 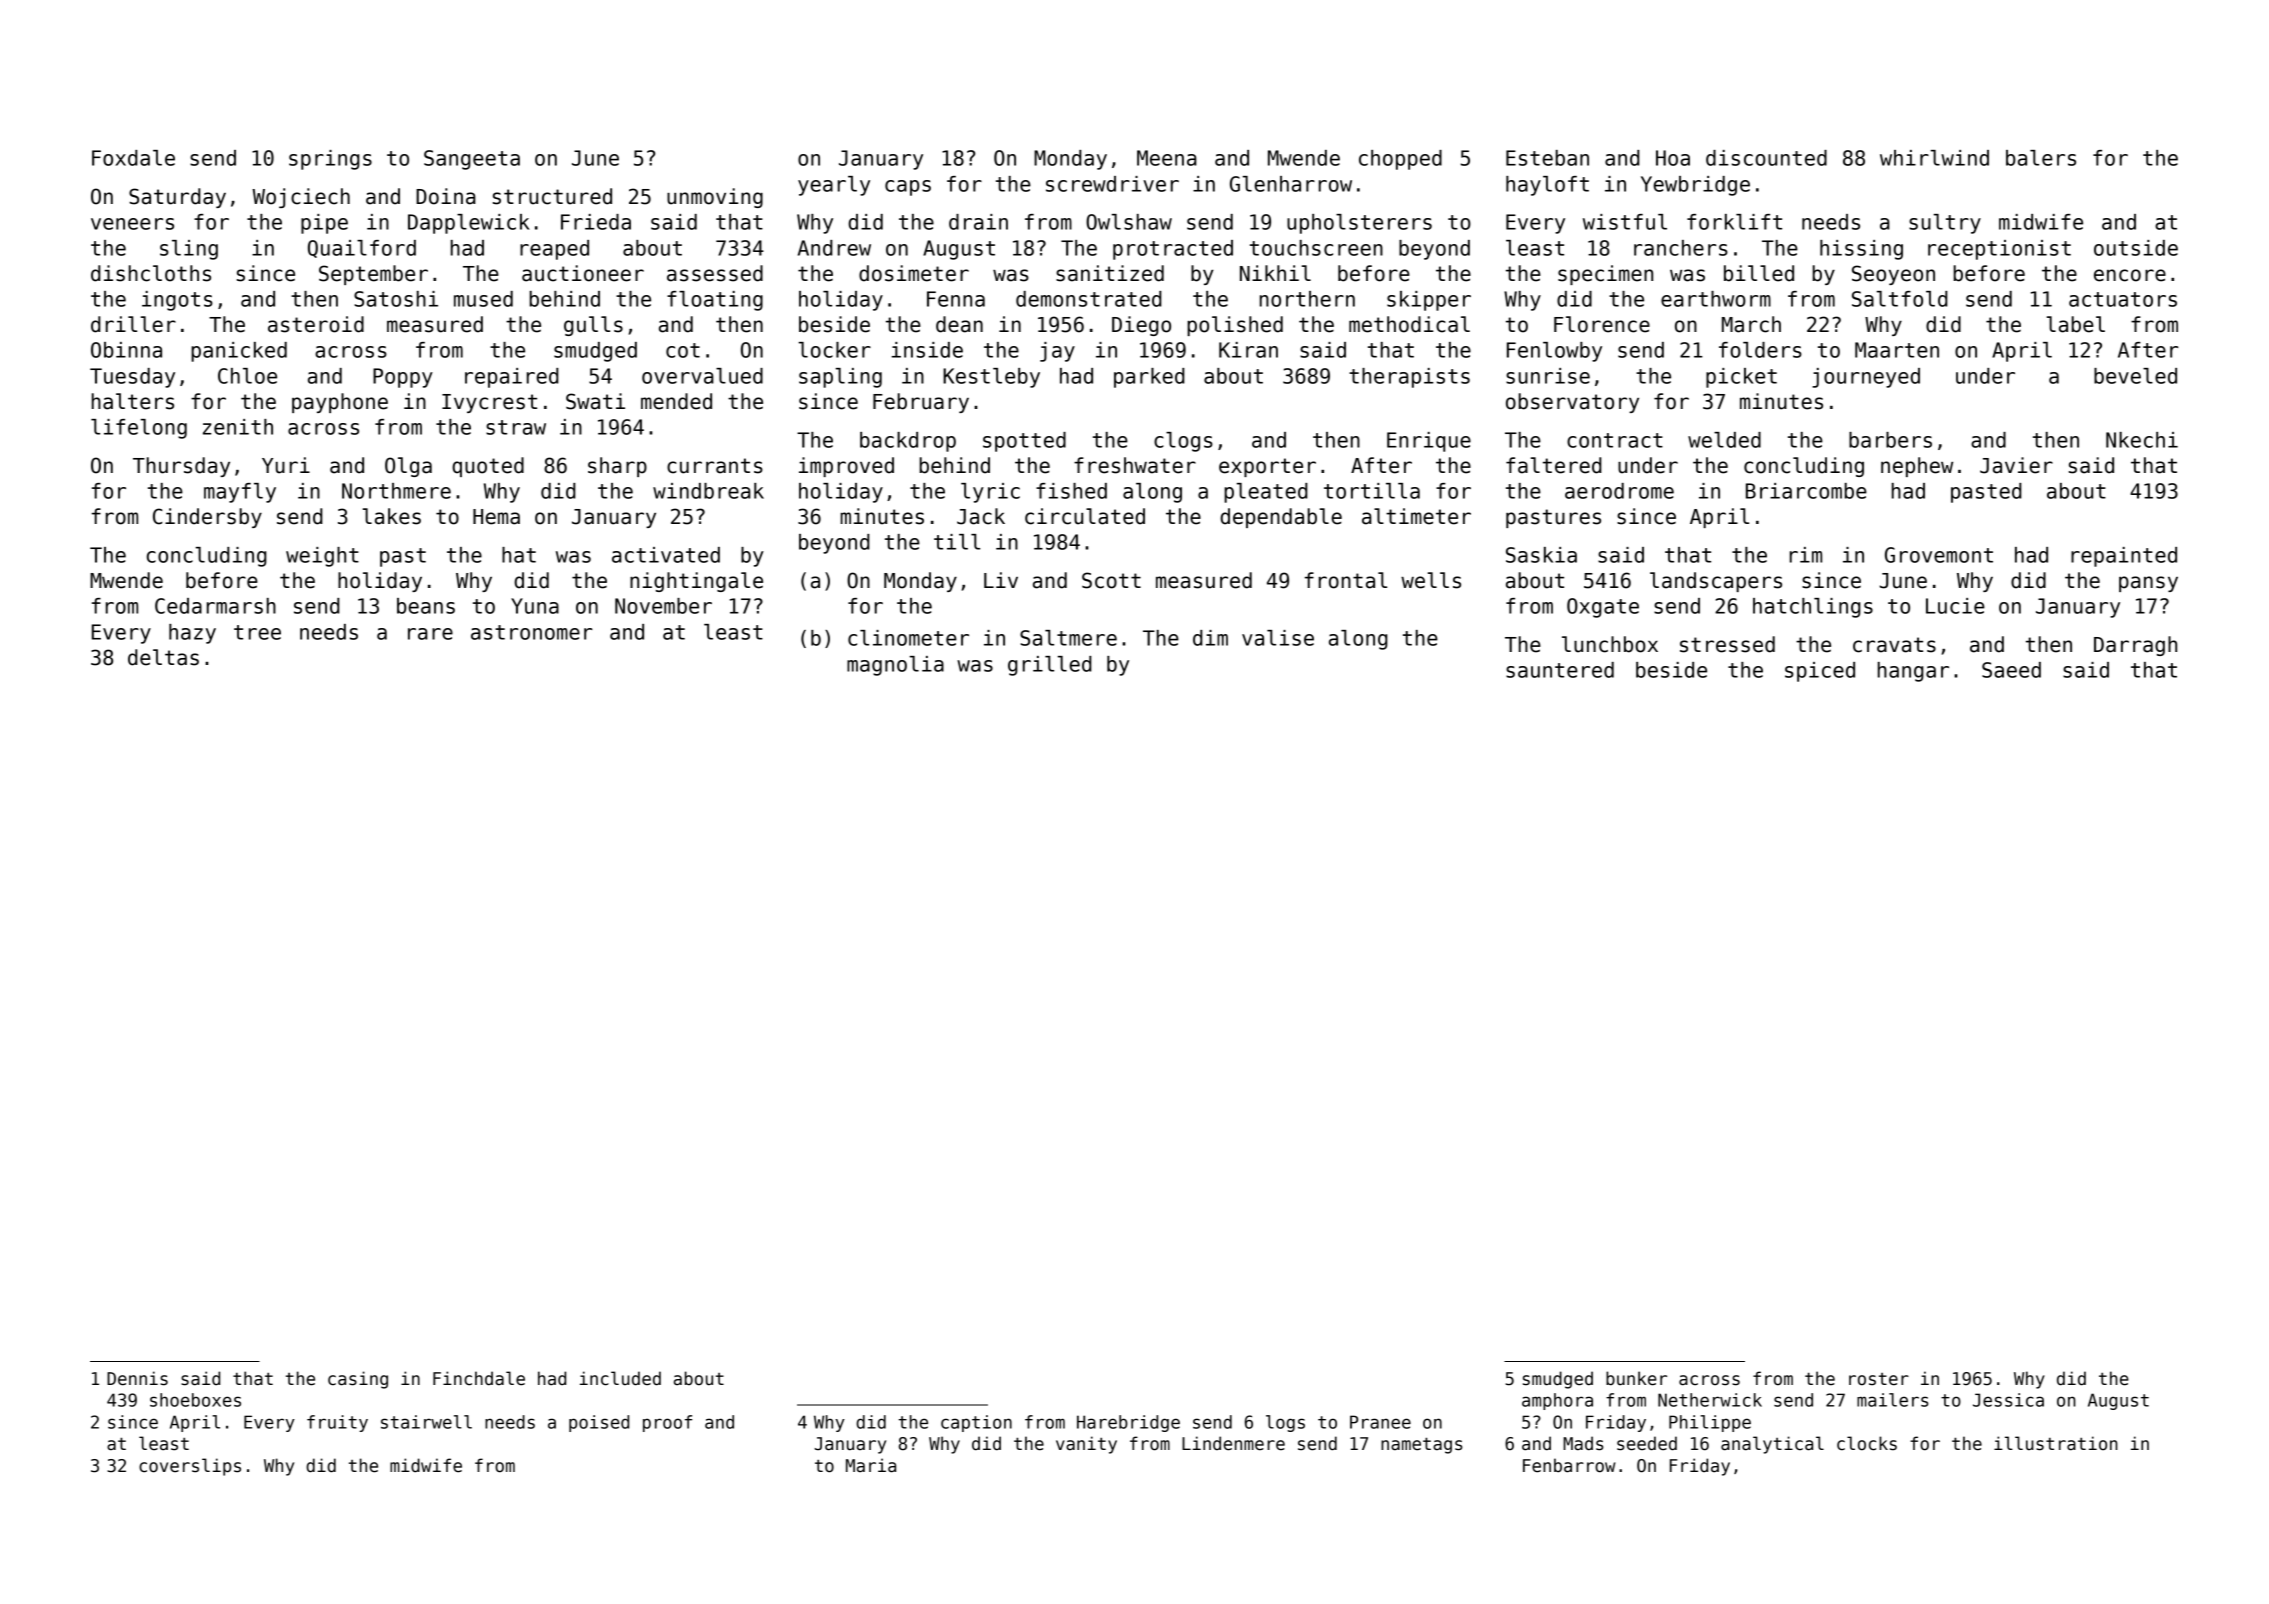 I want to click on coverslips, so click(x=190, y=1467).
